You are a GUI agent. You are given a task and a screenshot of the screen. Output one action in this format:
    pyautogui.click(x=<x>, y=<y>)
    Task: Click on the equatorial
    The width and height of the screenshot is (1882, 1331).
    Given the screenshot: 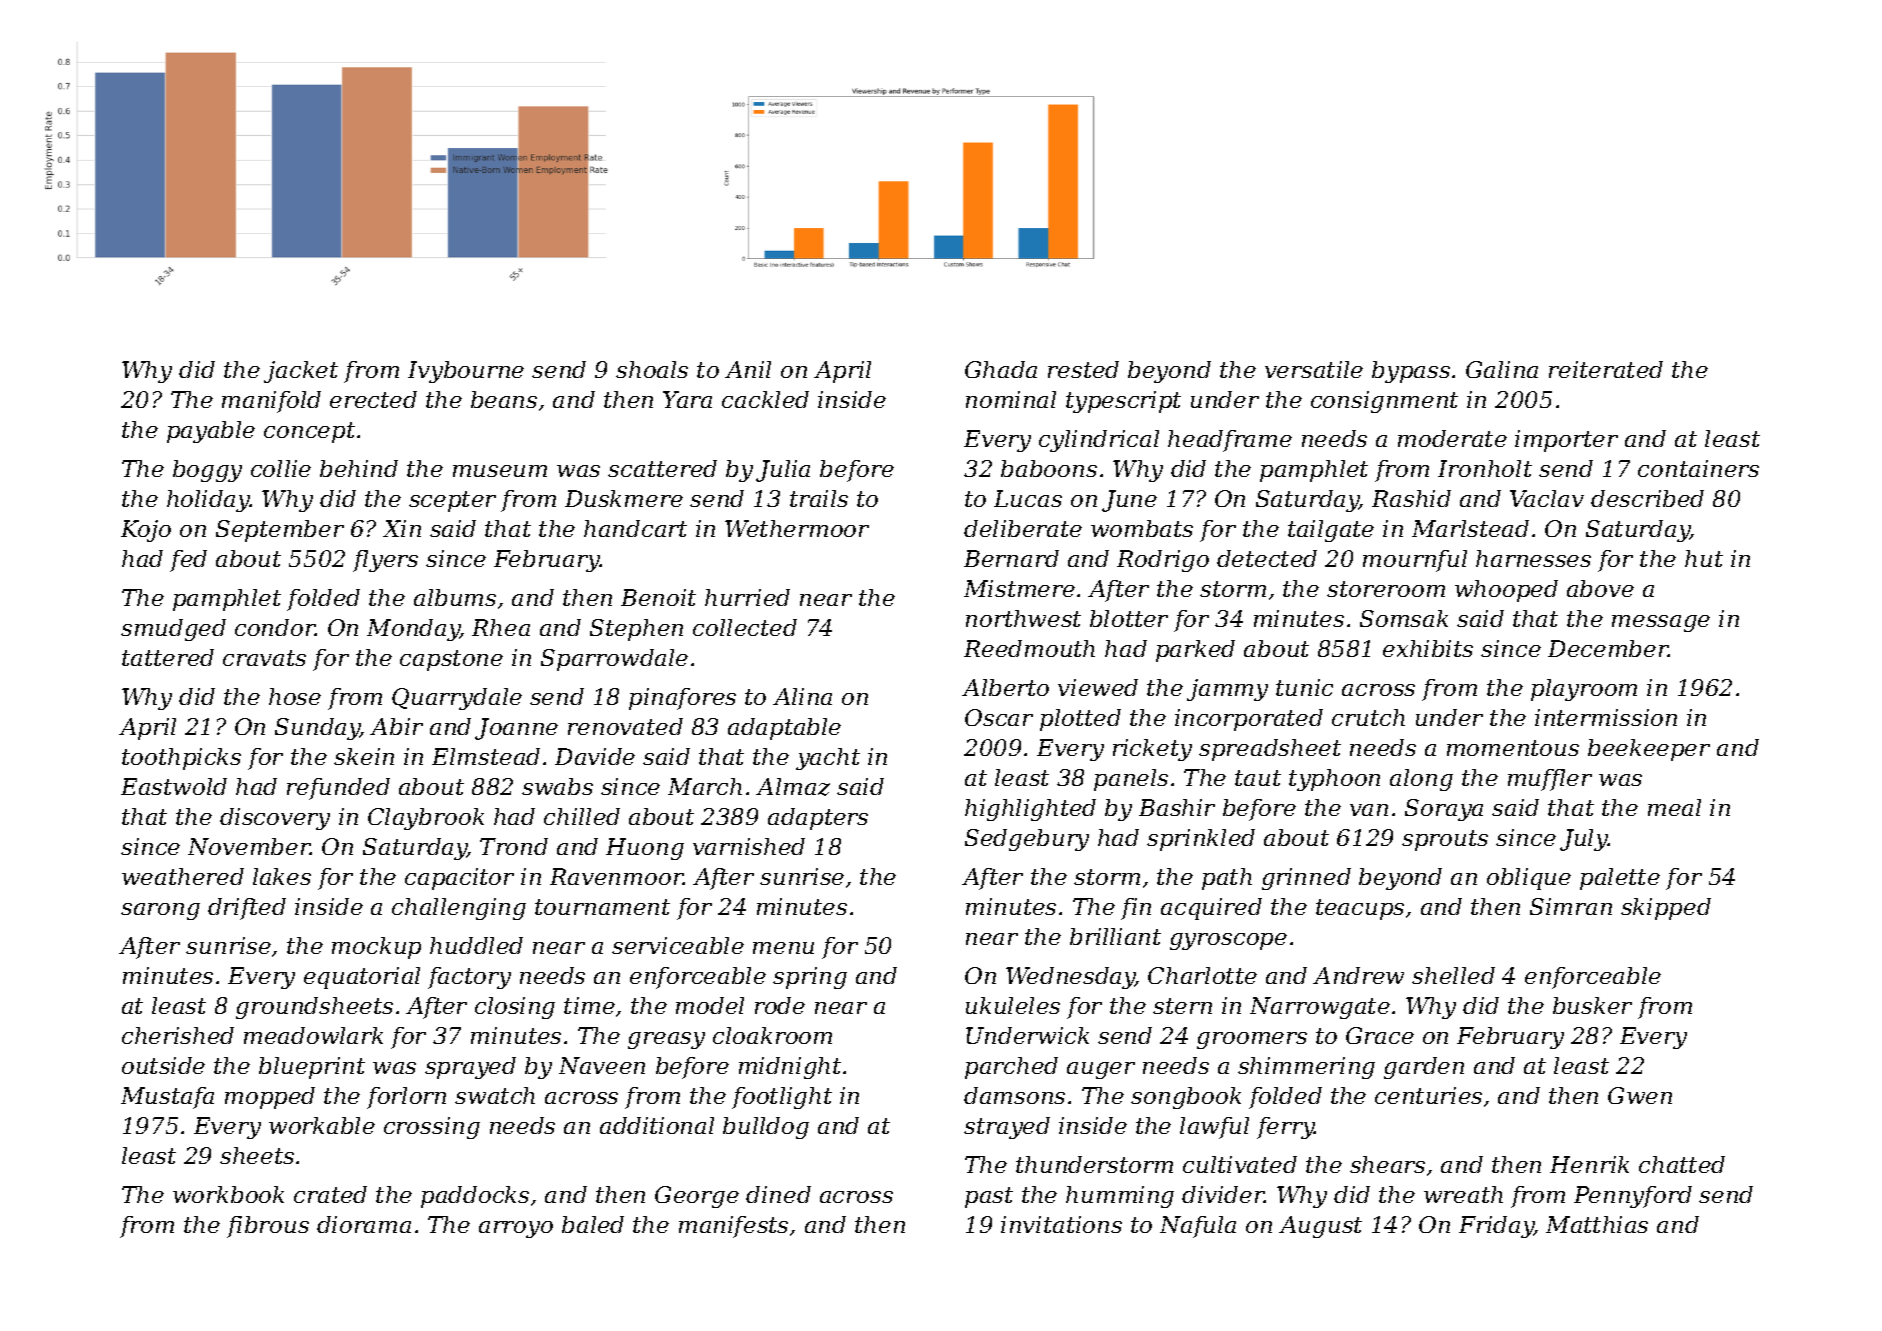 What is the action you would take?
    pyautogui.click(x=362, y=978)
